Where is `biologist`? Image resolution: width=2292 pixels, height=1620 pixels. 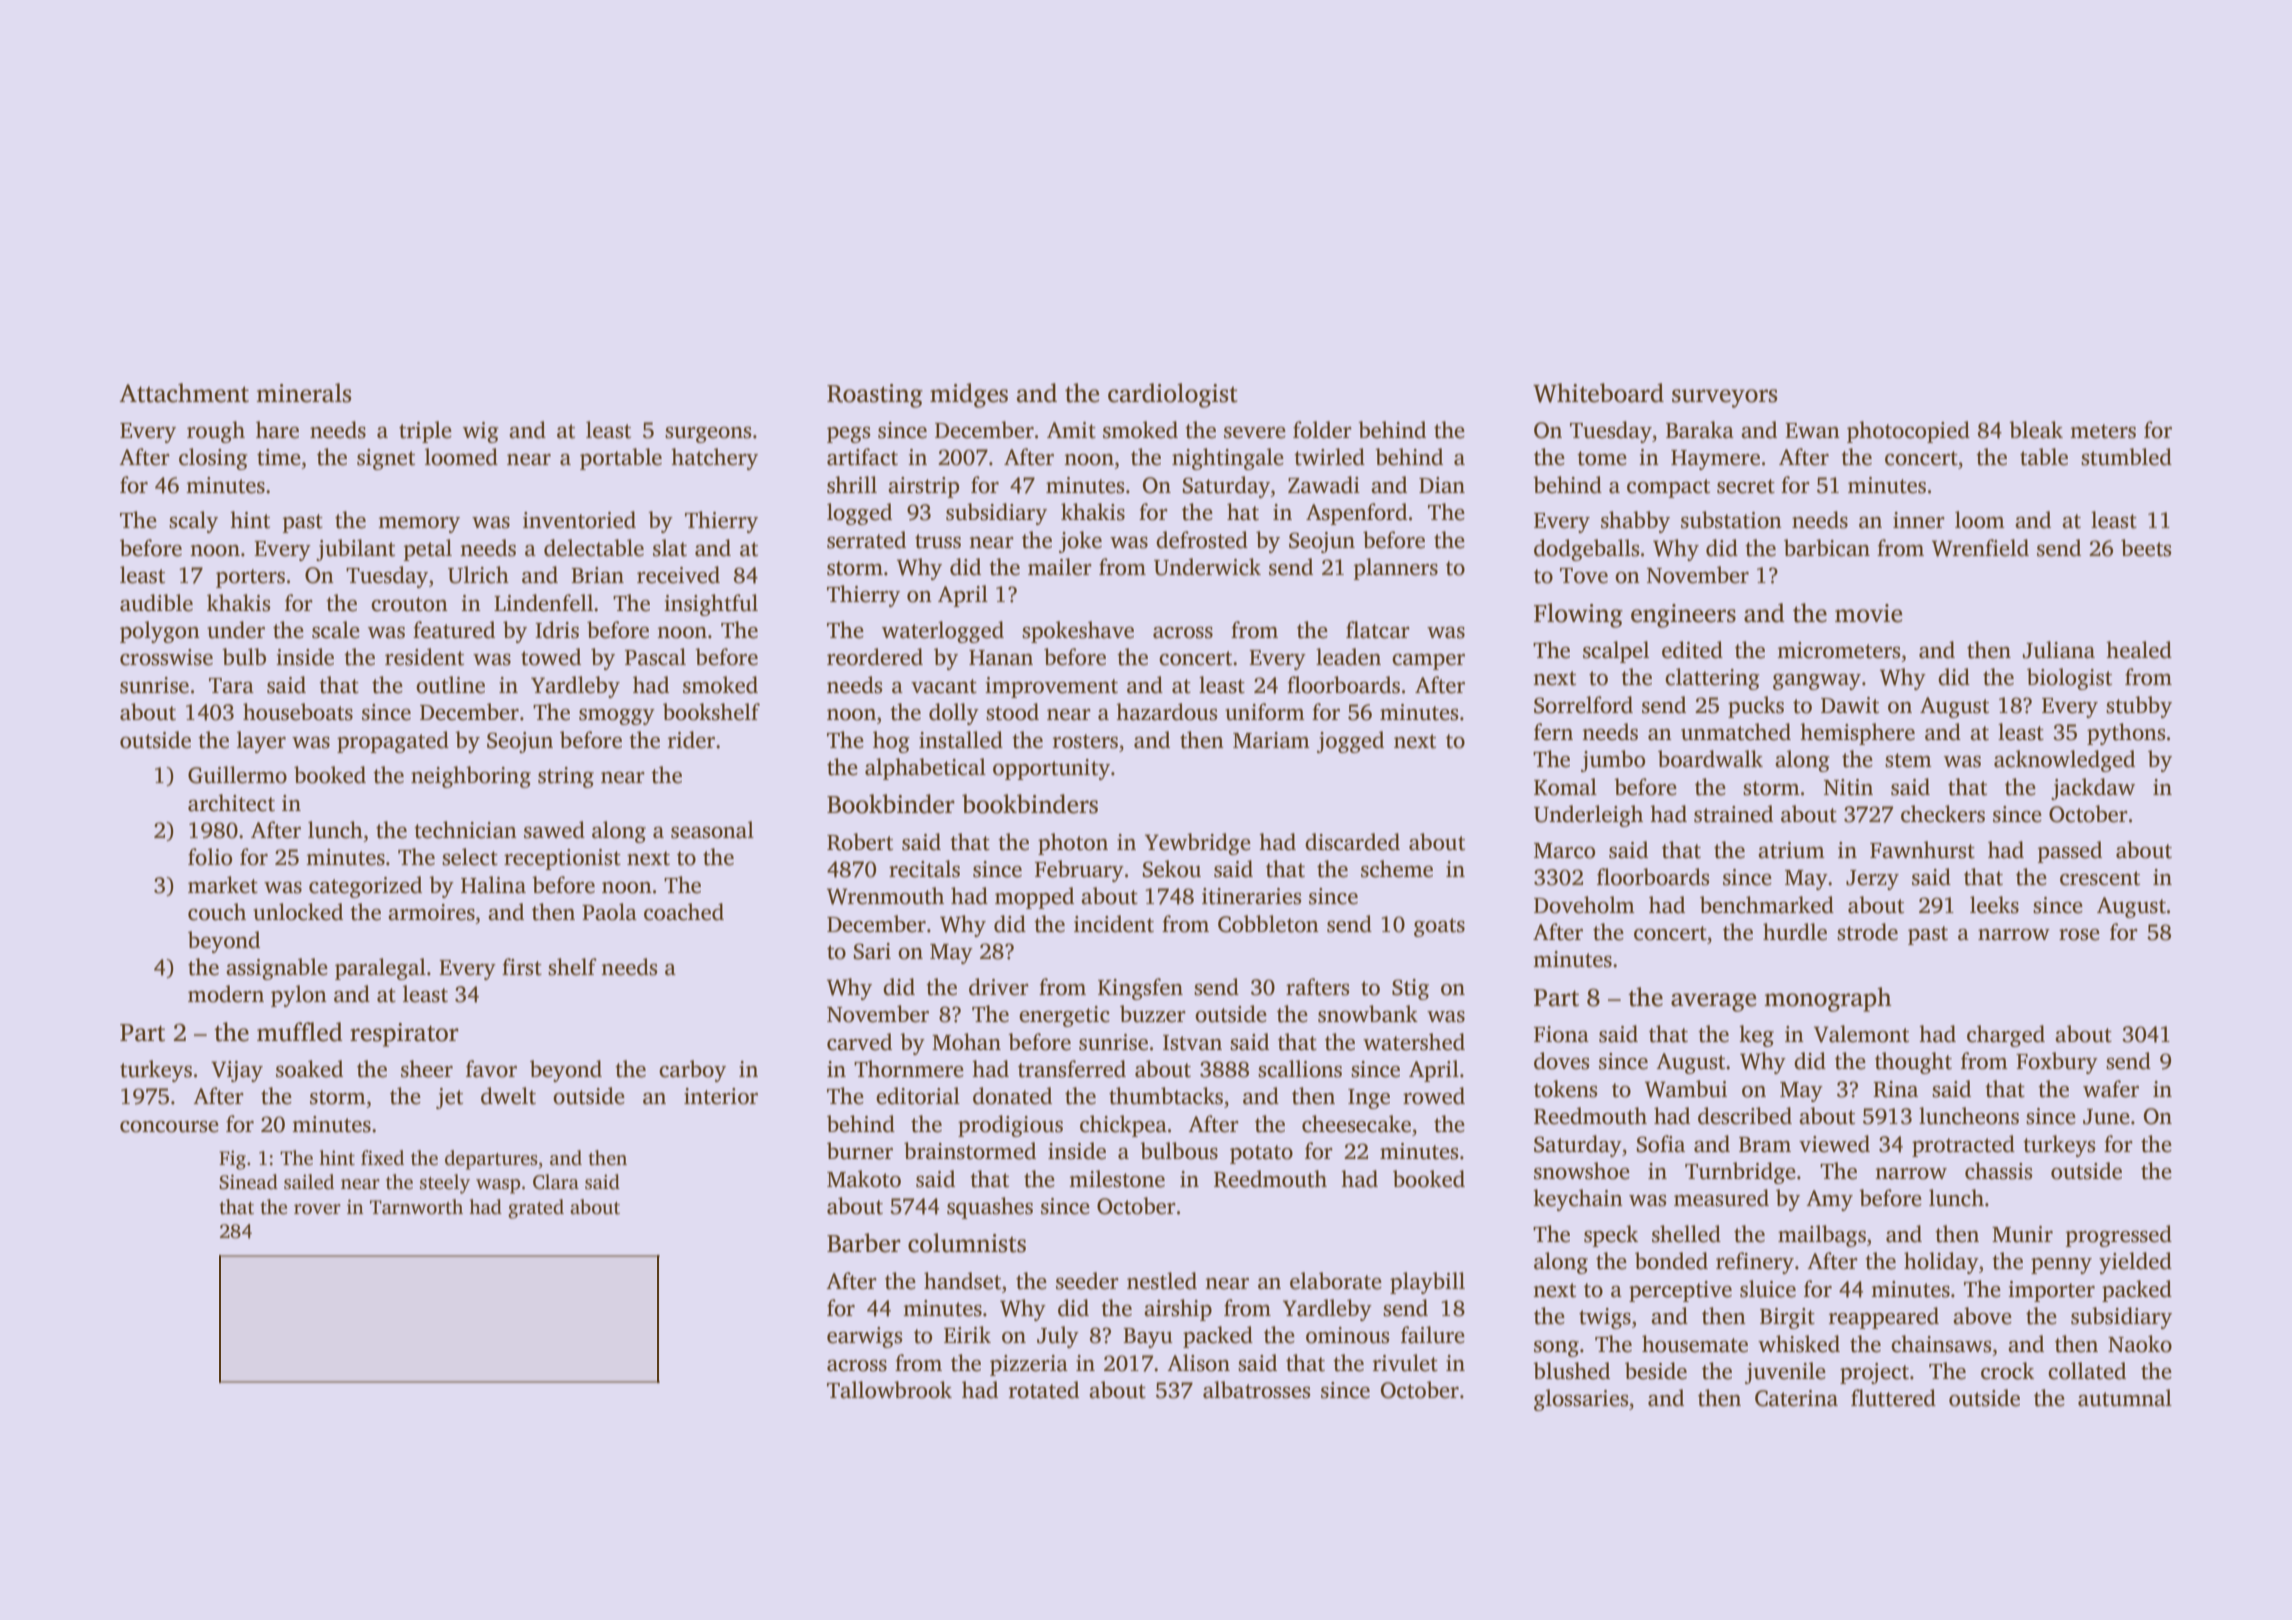
biologist is located at coordinates (2069, 679).
